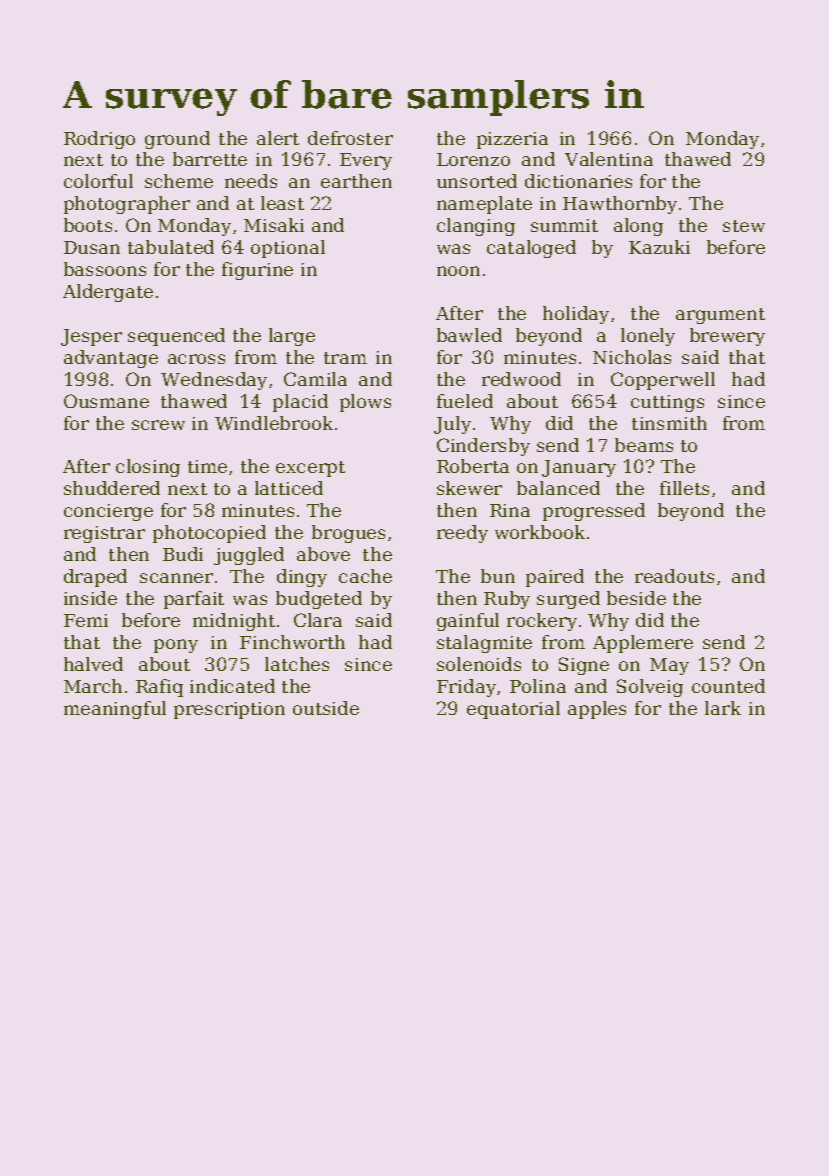  I want to click on least, so click(282, 203).
